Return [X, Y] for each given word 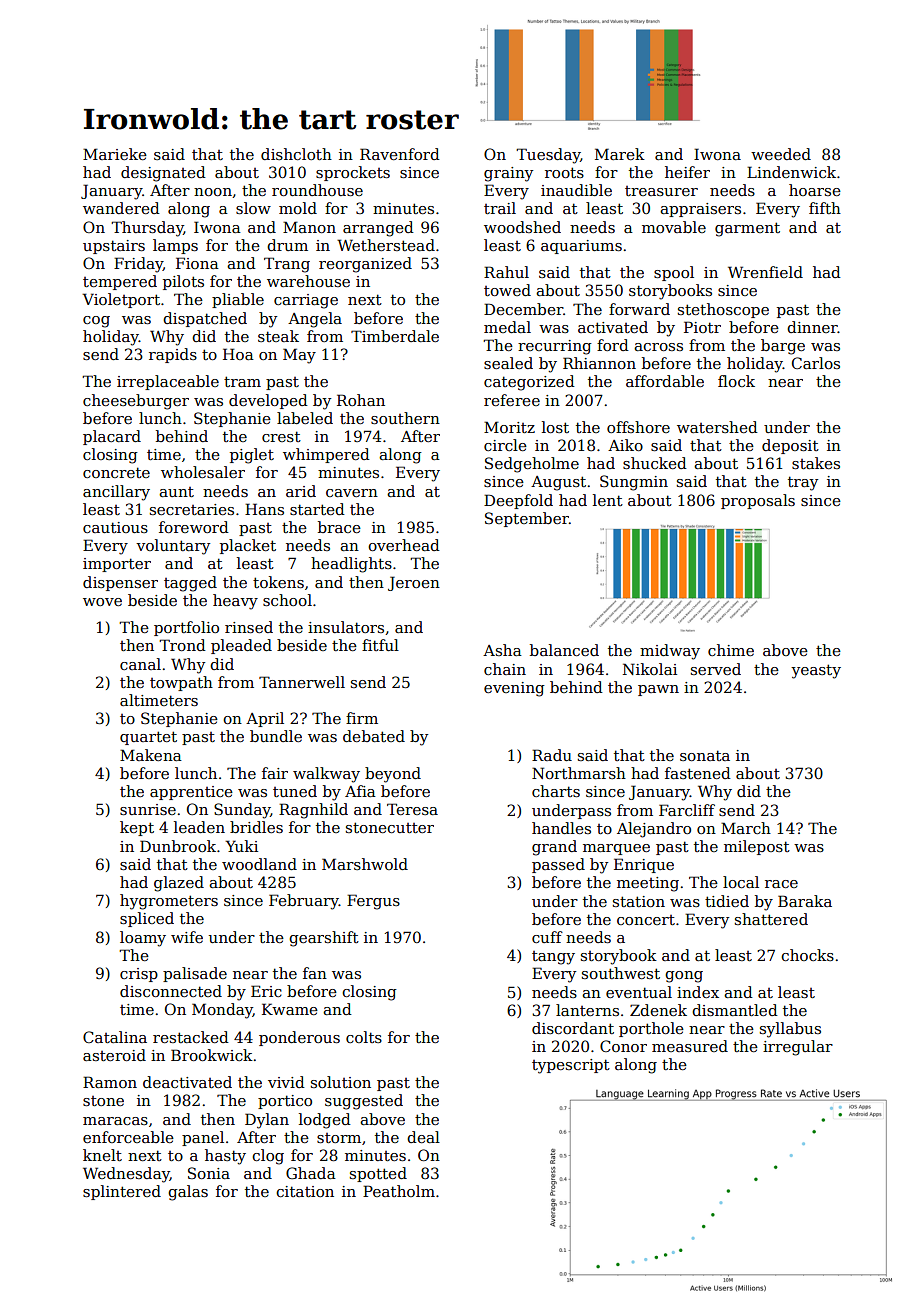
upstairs [114, 247]
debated [374, 736]
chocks [807, 955]
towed [507, 290]
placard [112, 437]
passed [558, 865]
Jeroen [414, 583]
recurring [555, 347]
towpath [181, 683]
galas [188, 1193]
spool [674, 273]
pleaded [241, 646]
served [716, 669]
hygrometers [169, 902]
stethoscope [723, 310]
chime [731, 650]
